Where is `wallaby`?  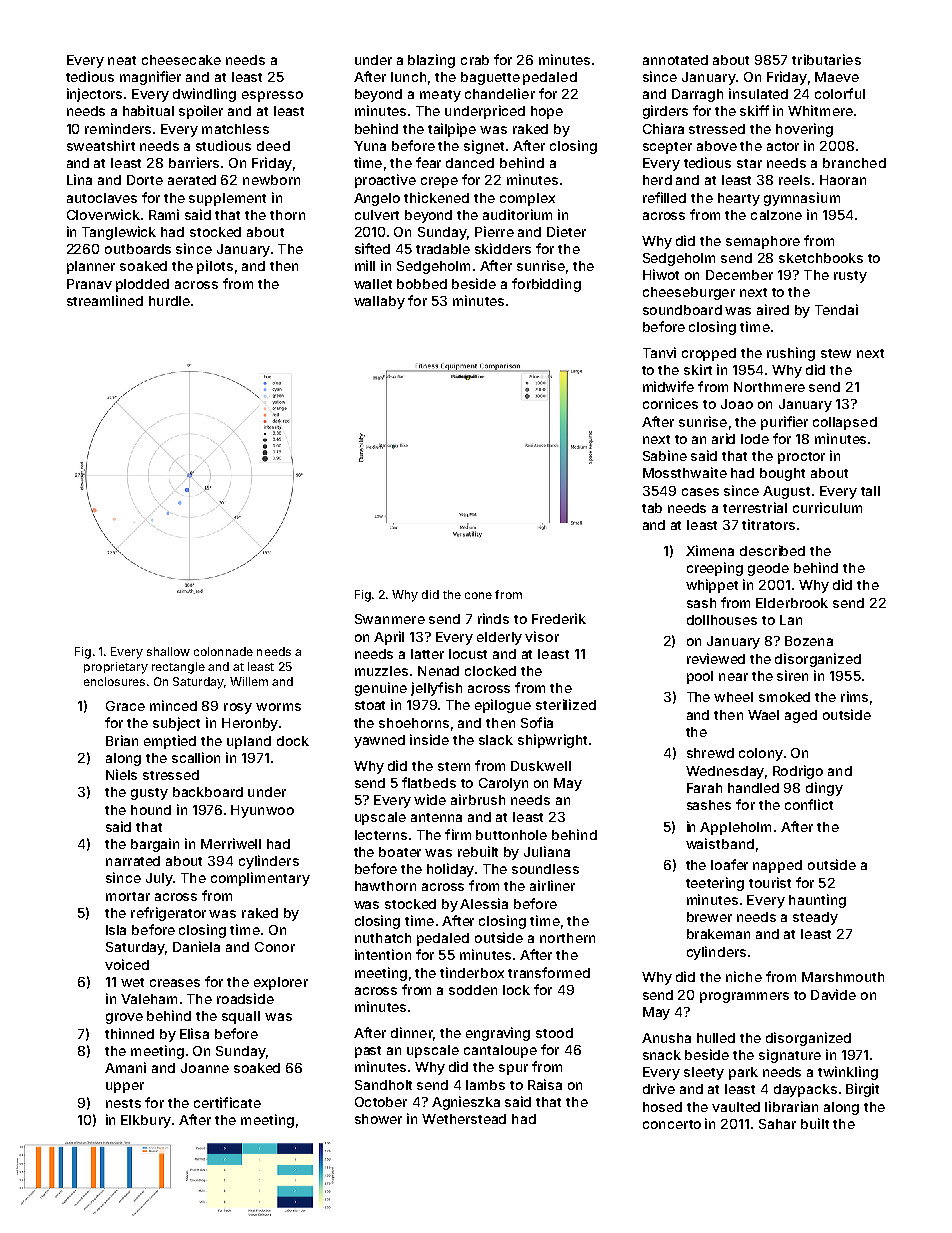 wallaby is located at coordinates (379, 302).
